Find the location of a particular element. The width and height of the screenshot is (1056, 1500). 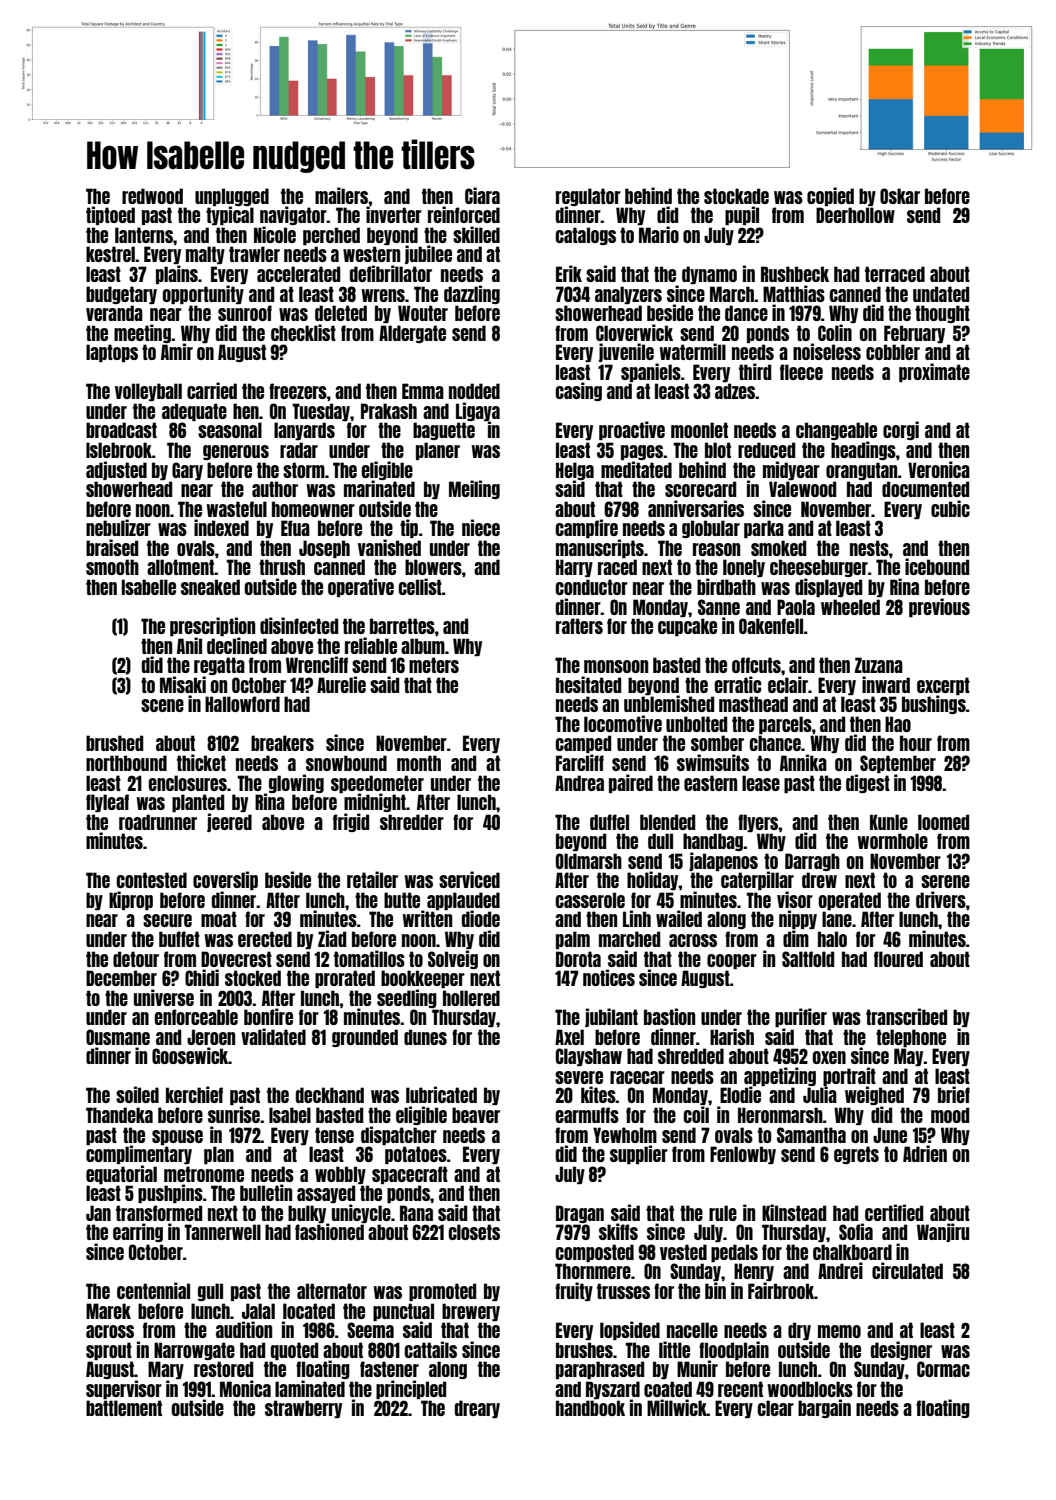

holiday is located at coordinates (653, 880).
